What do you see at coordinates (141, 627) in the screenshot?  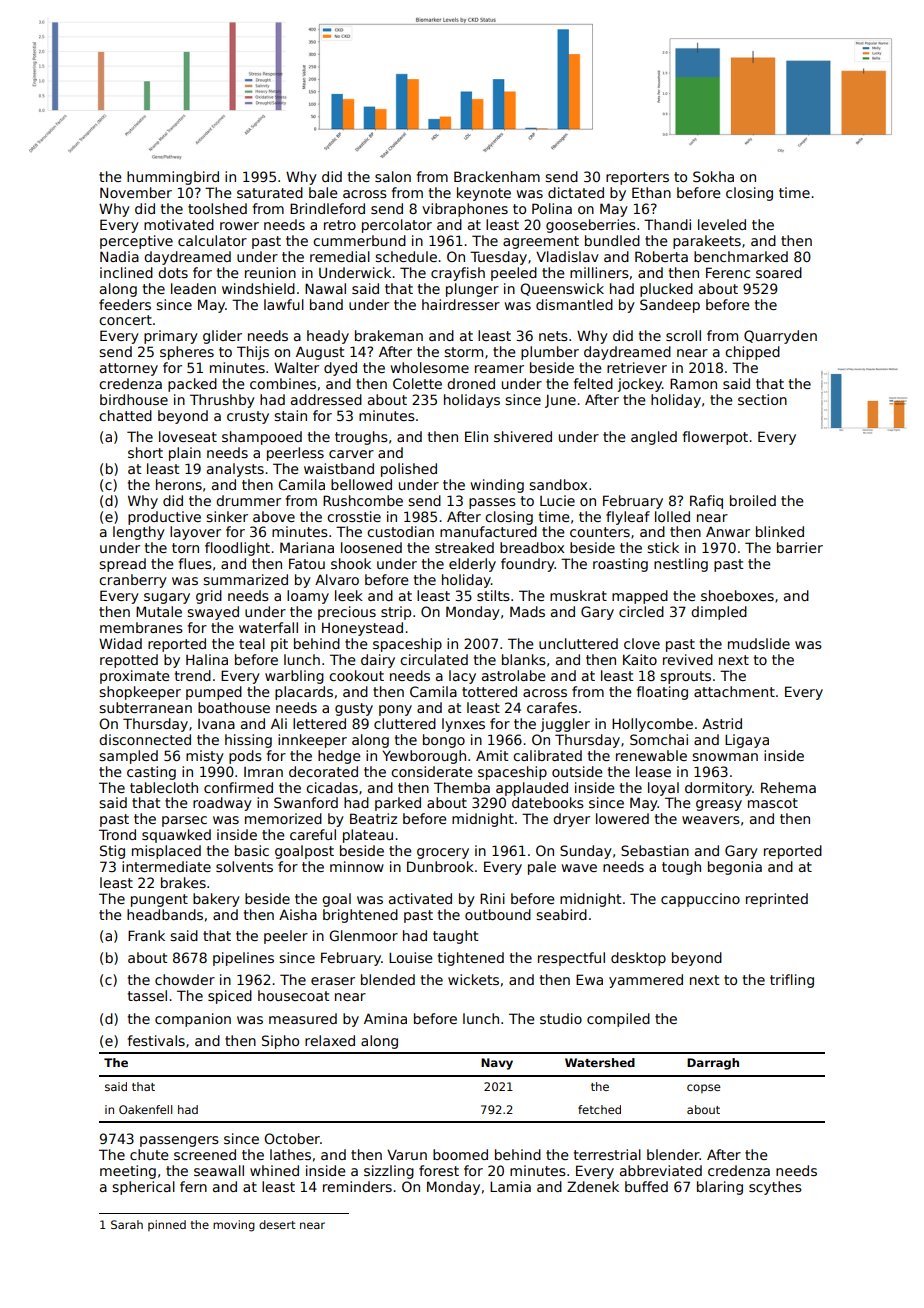 I see `membranes` at bounding box center [141, 627].
